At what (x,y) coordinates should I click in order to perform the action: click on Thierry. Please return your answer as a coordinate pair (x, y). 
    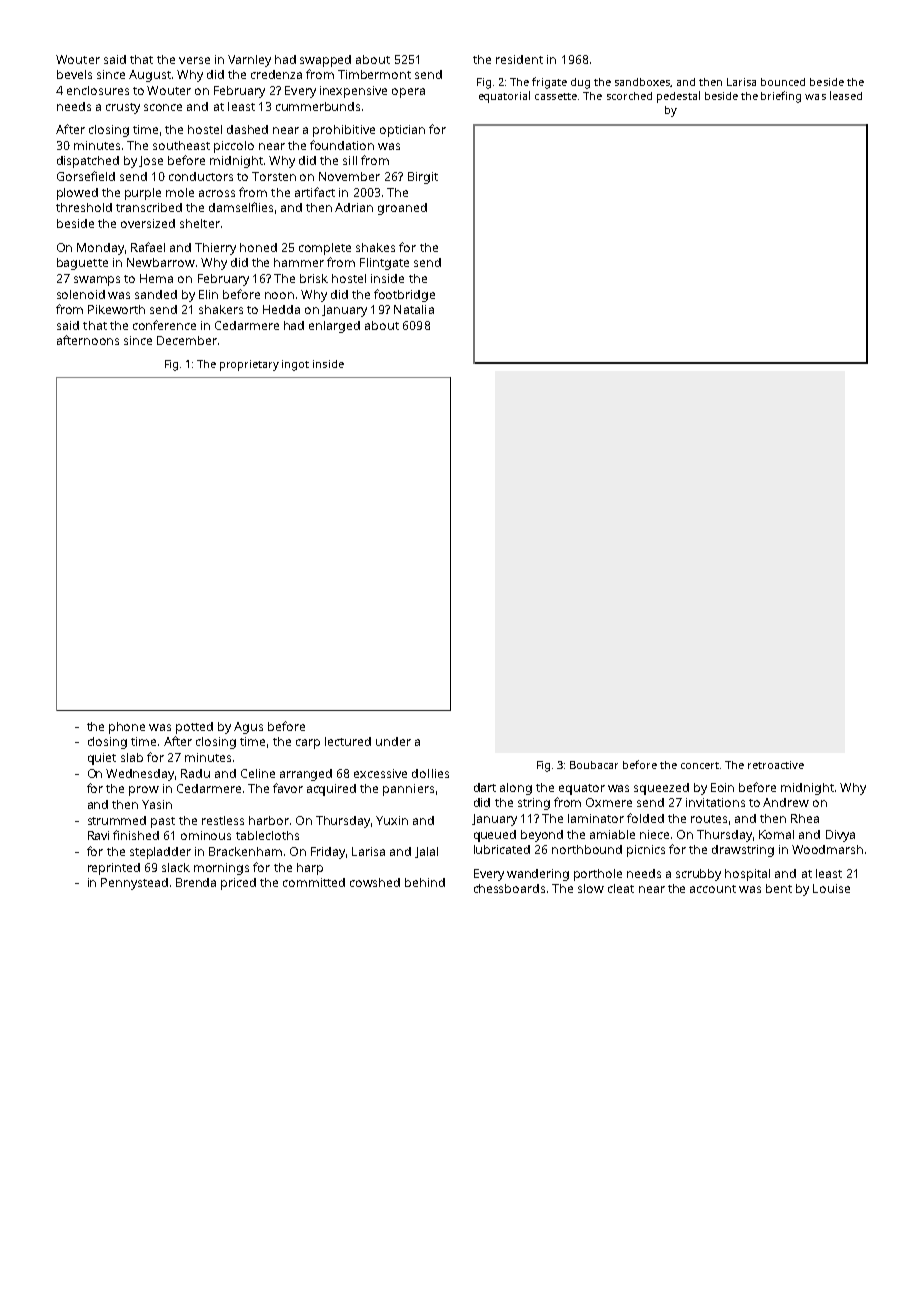
    Looking at the image, I should click on (215, 249).
